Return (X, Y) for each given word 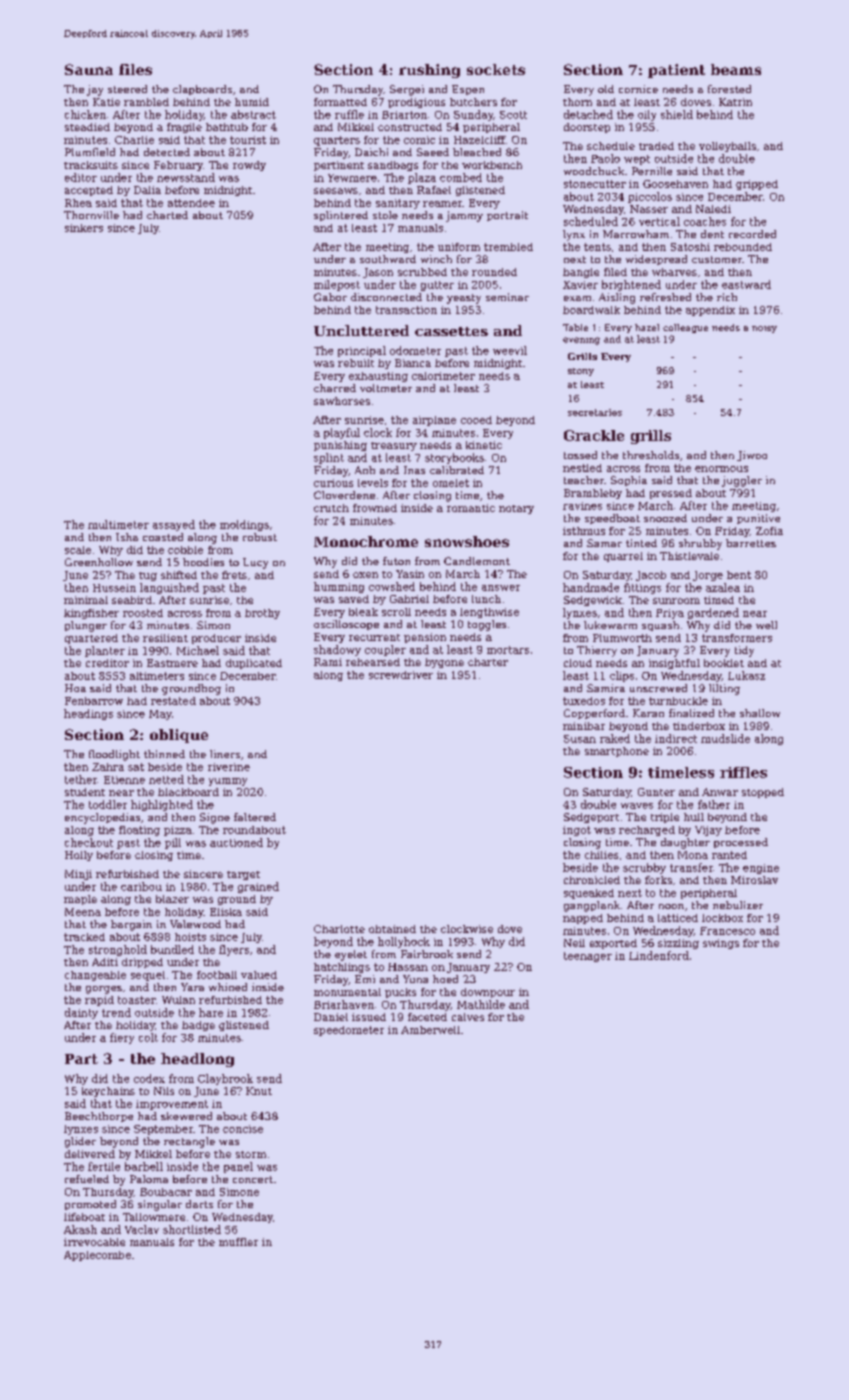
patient (676, 71)
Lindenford (659, 955)
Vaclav (142, 1229)
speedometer (349, 1031)
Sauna (89, 69)
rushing (429, 71)
